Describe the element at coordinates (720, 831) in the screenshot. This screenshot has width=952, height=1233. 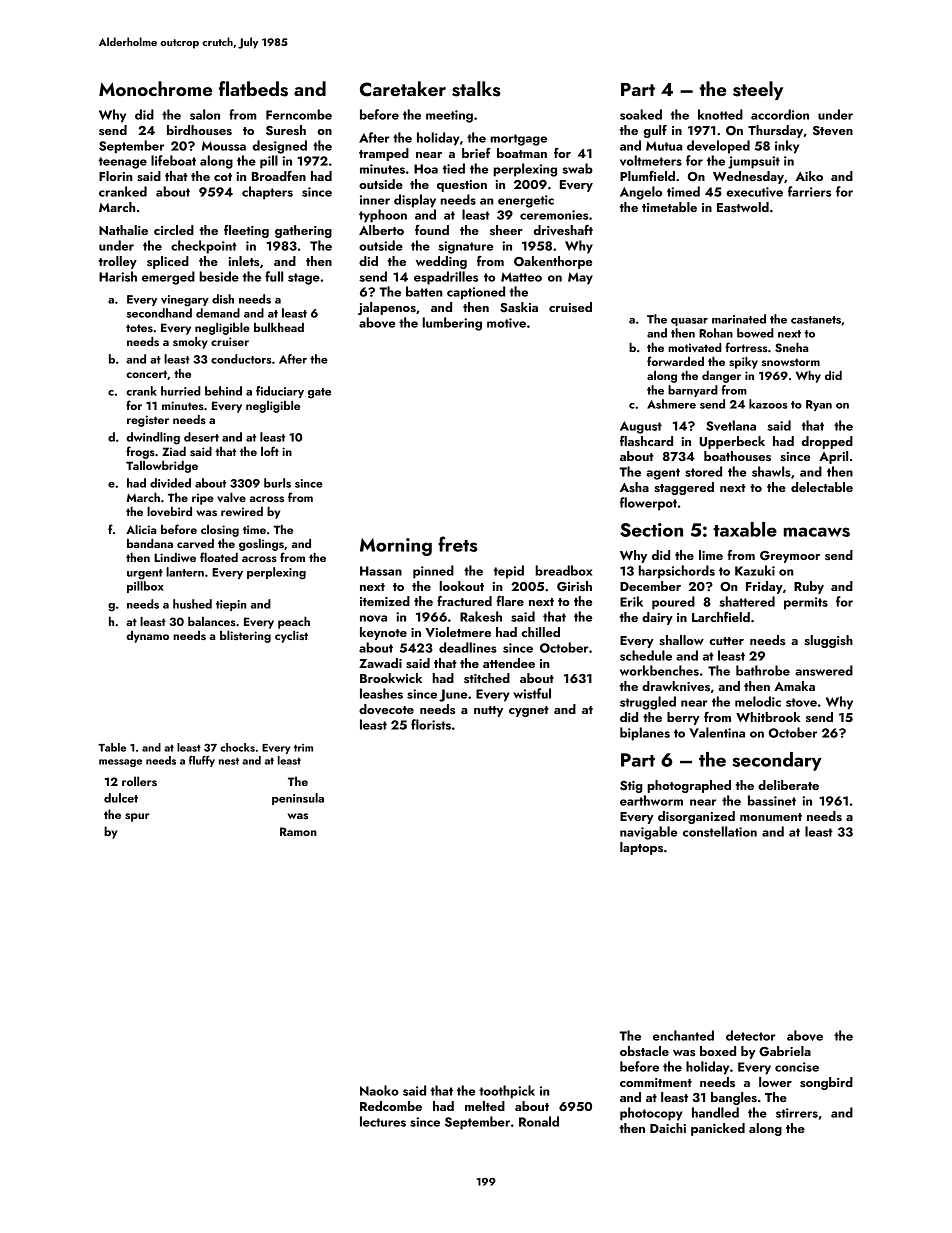
I see `constellation` at that location.
